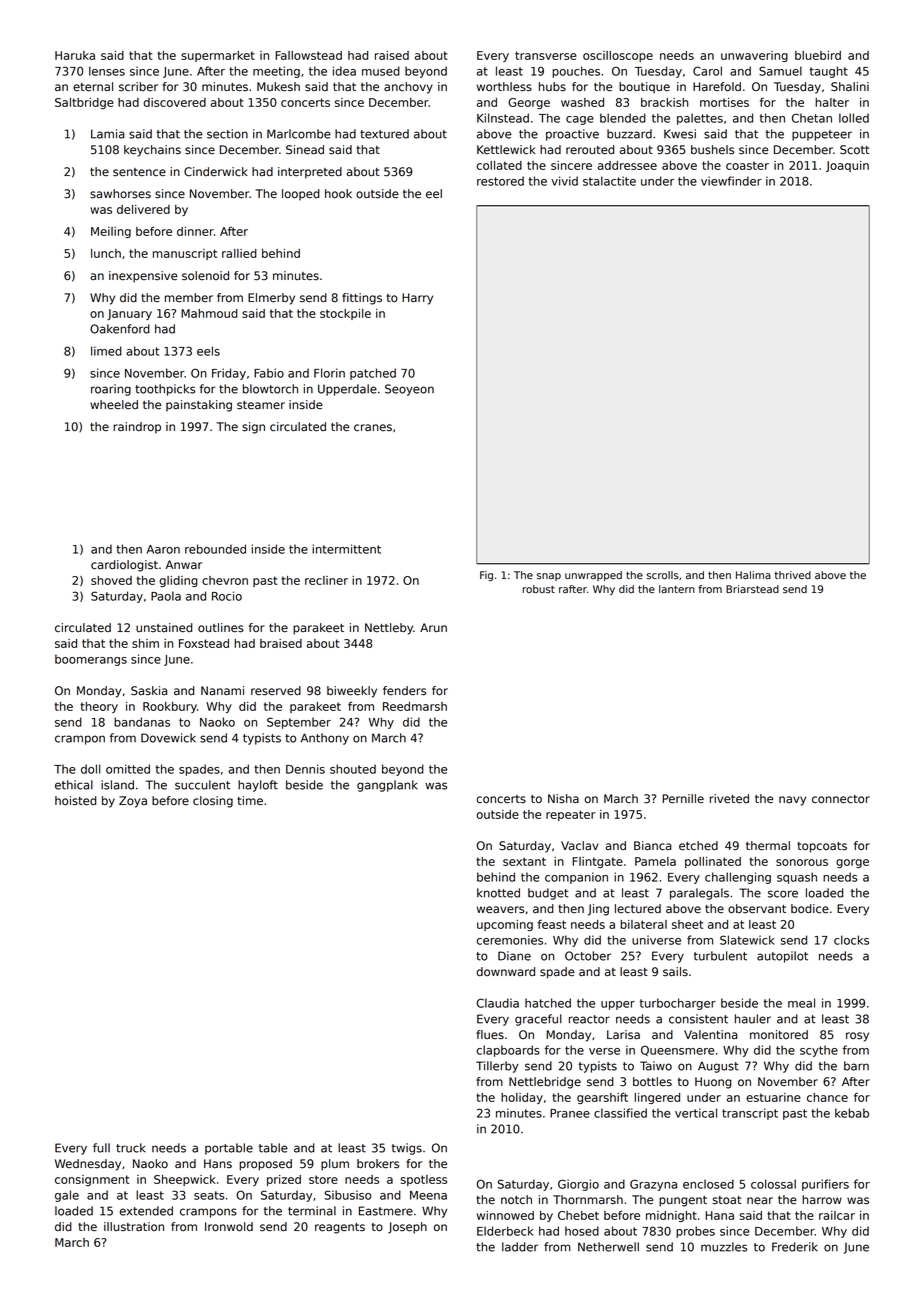 The image size is (924, 1308). Describe the element at coordinates (340, 1228) in the image. I see `reagents` at that location.
